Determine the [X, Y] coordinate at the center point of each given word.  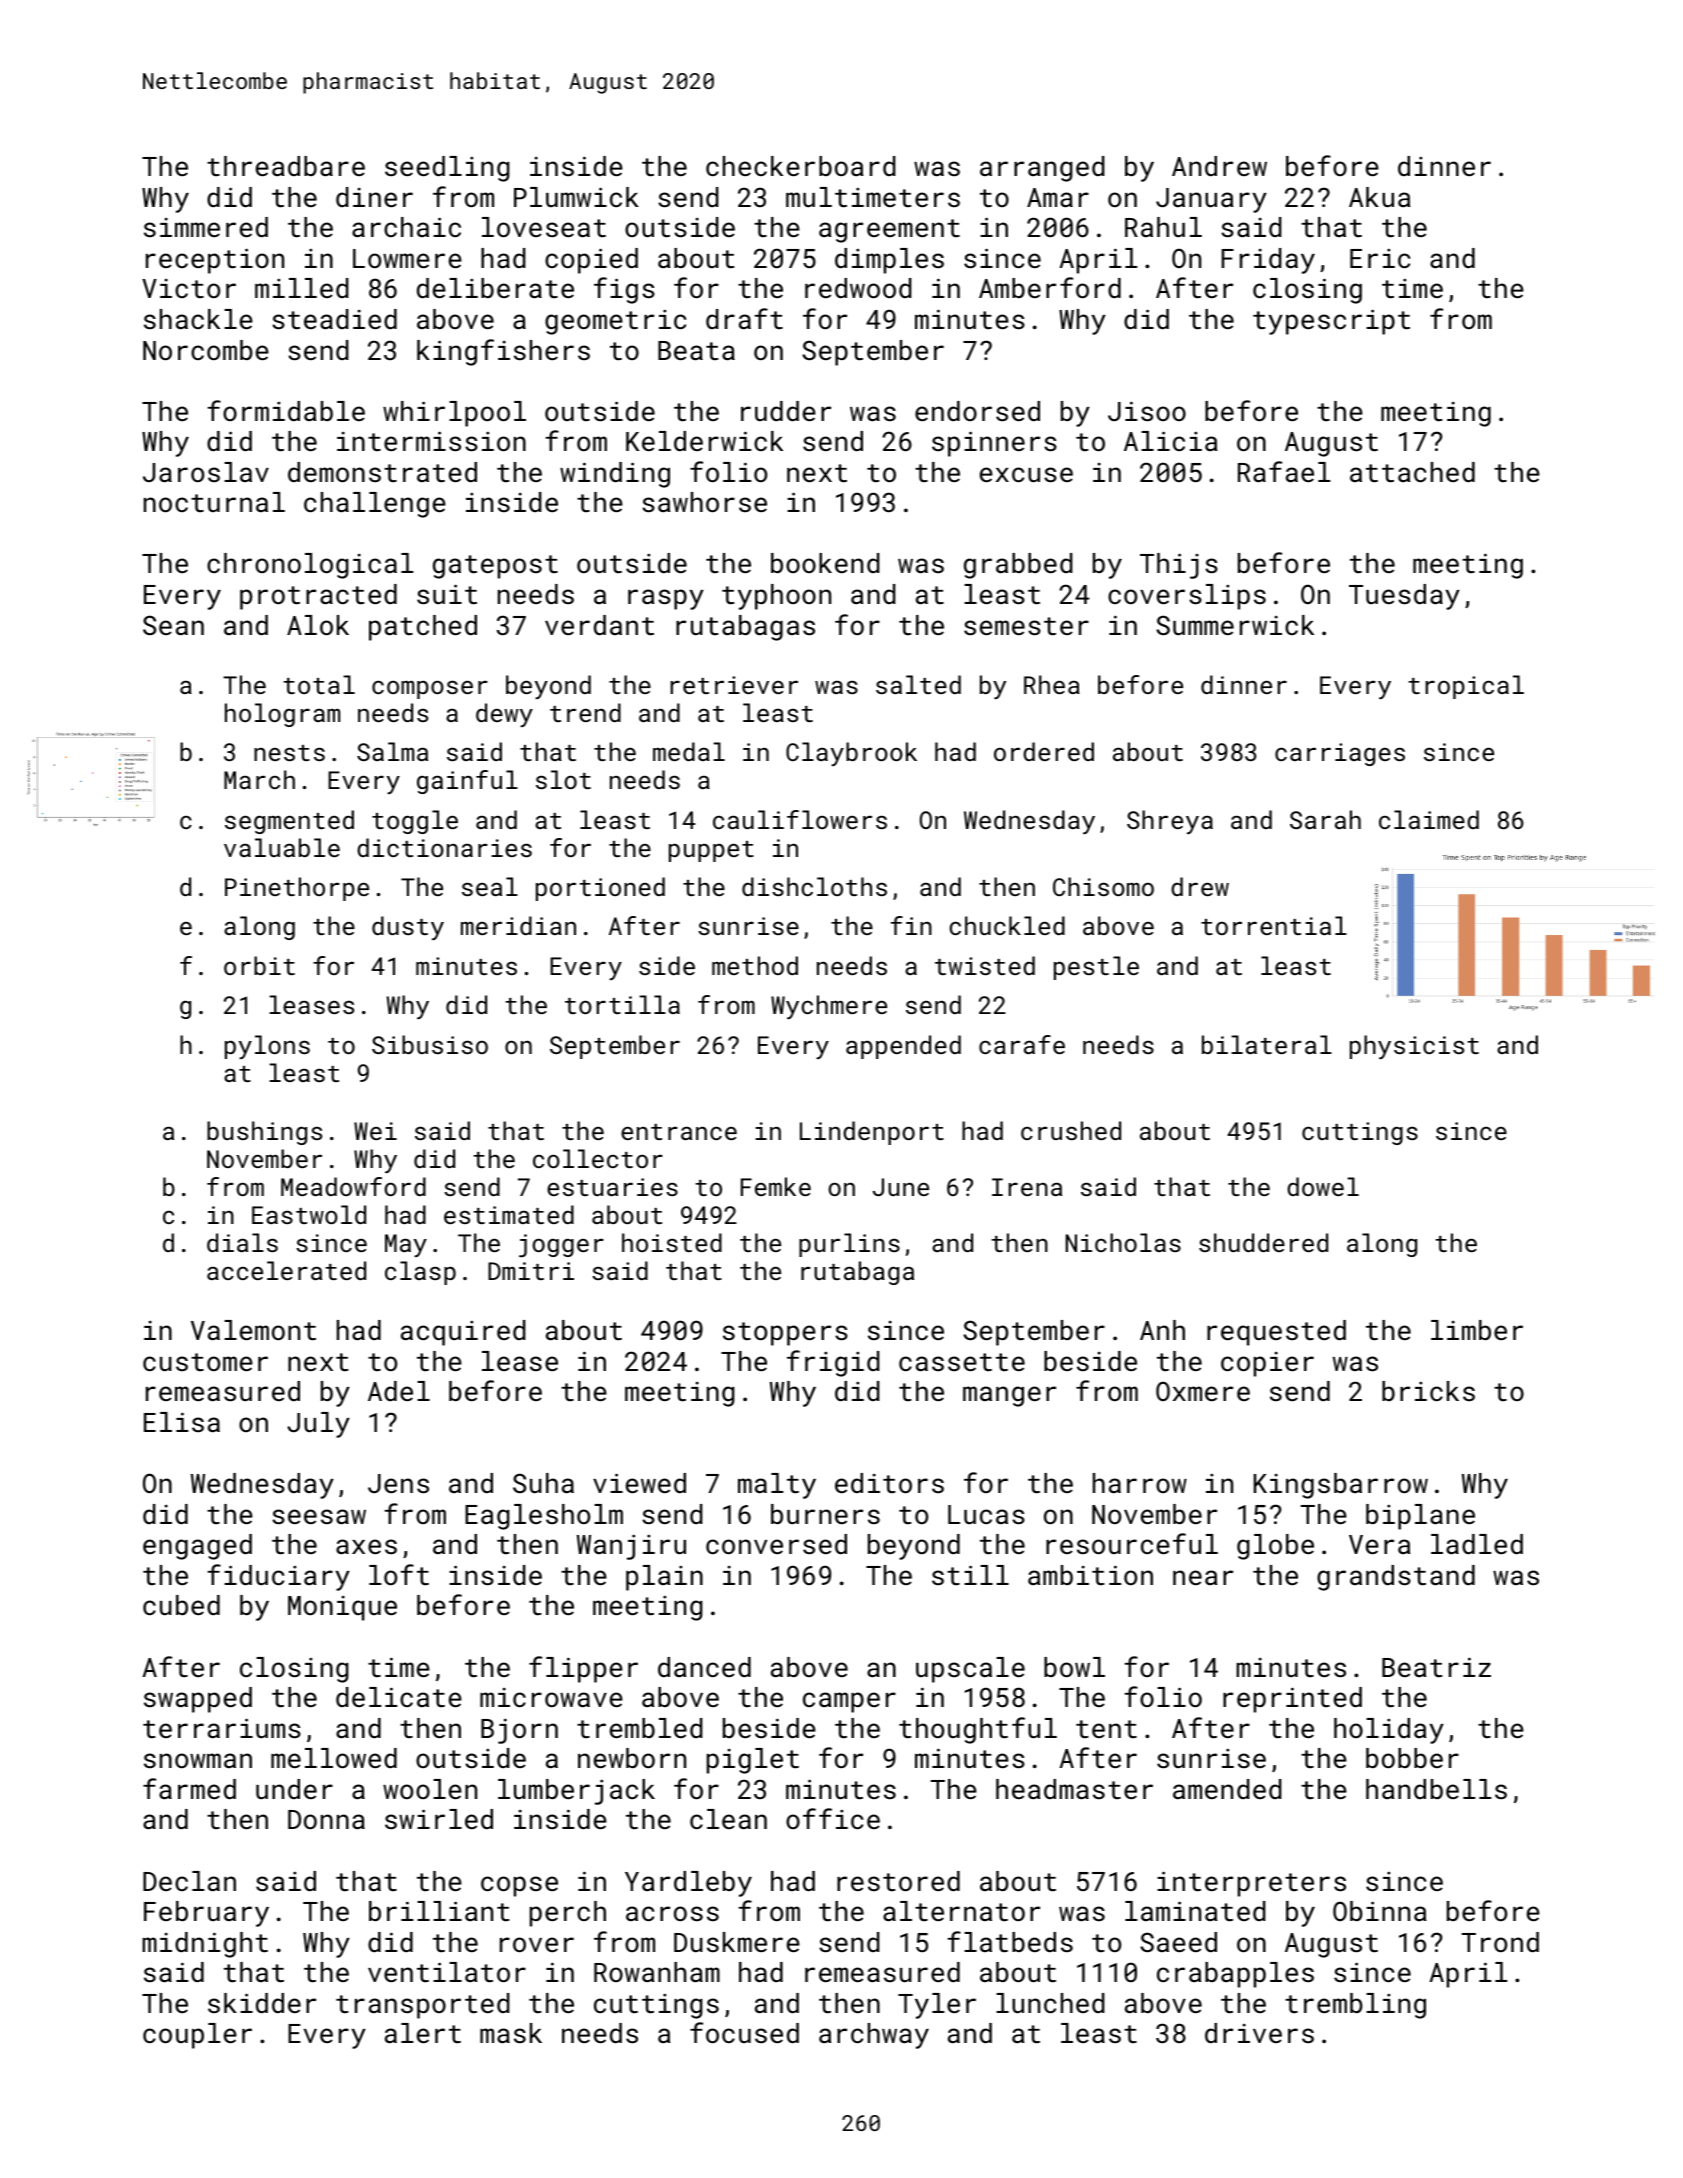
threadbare [286, 166]
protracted [318, 597]
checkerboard [801, 166]
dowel [1323, 1186]
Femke [776, 1186]
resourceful [1132, 1543]
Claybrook [851, 754]
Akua [1380, 197]
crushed [1071, 1130]
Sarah [1325, 819]
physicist [1414, 1047]
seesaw [319, 1516]
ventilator [447, 1972]
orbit [259, 965]
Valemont [253, 1330]
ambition [1090, 1575]
